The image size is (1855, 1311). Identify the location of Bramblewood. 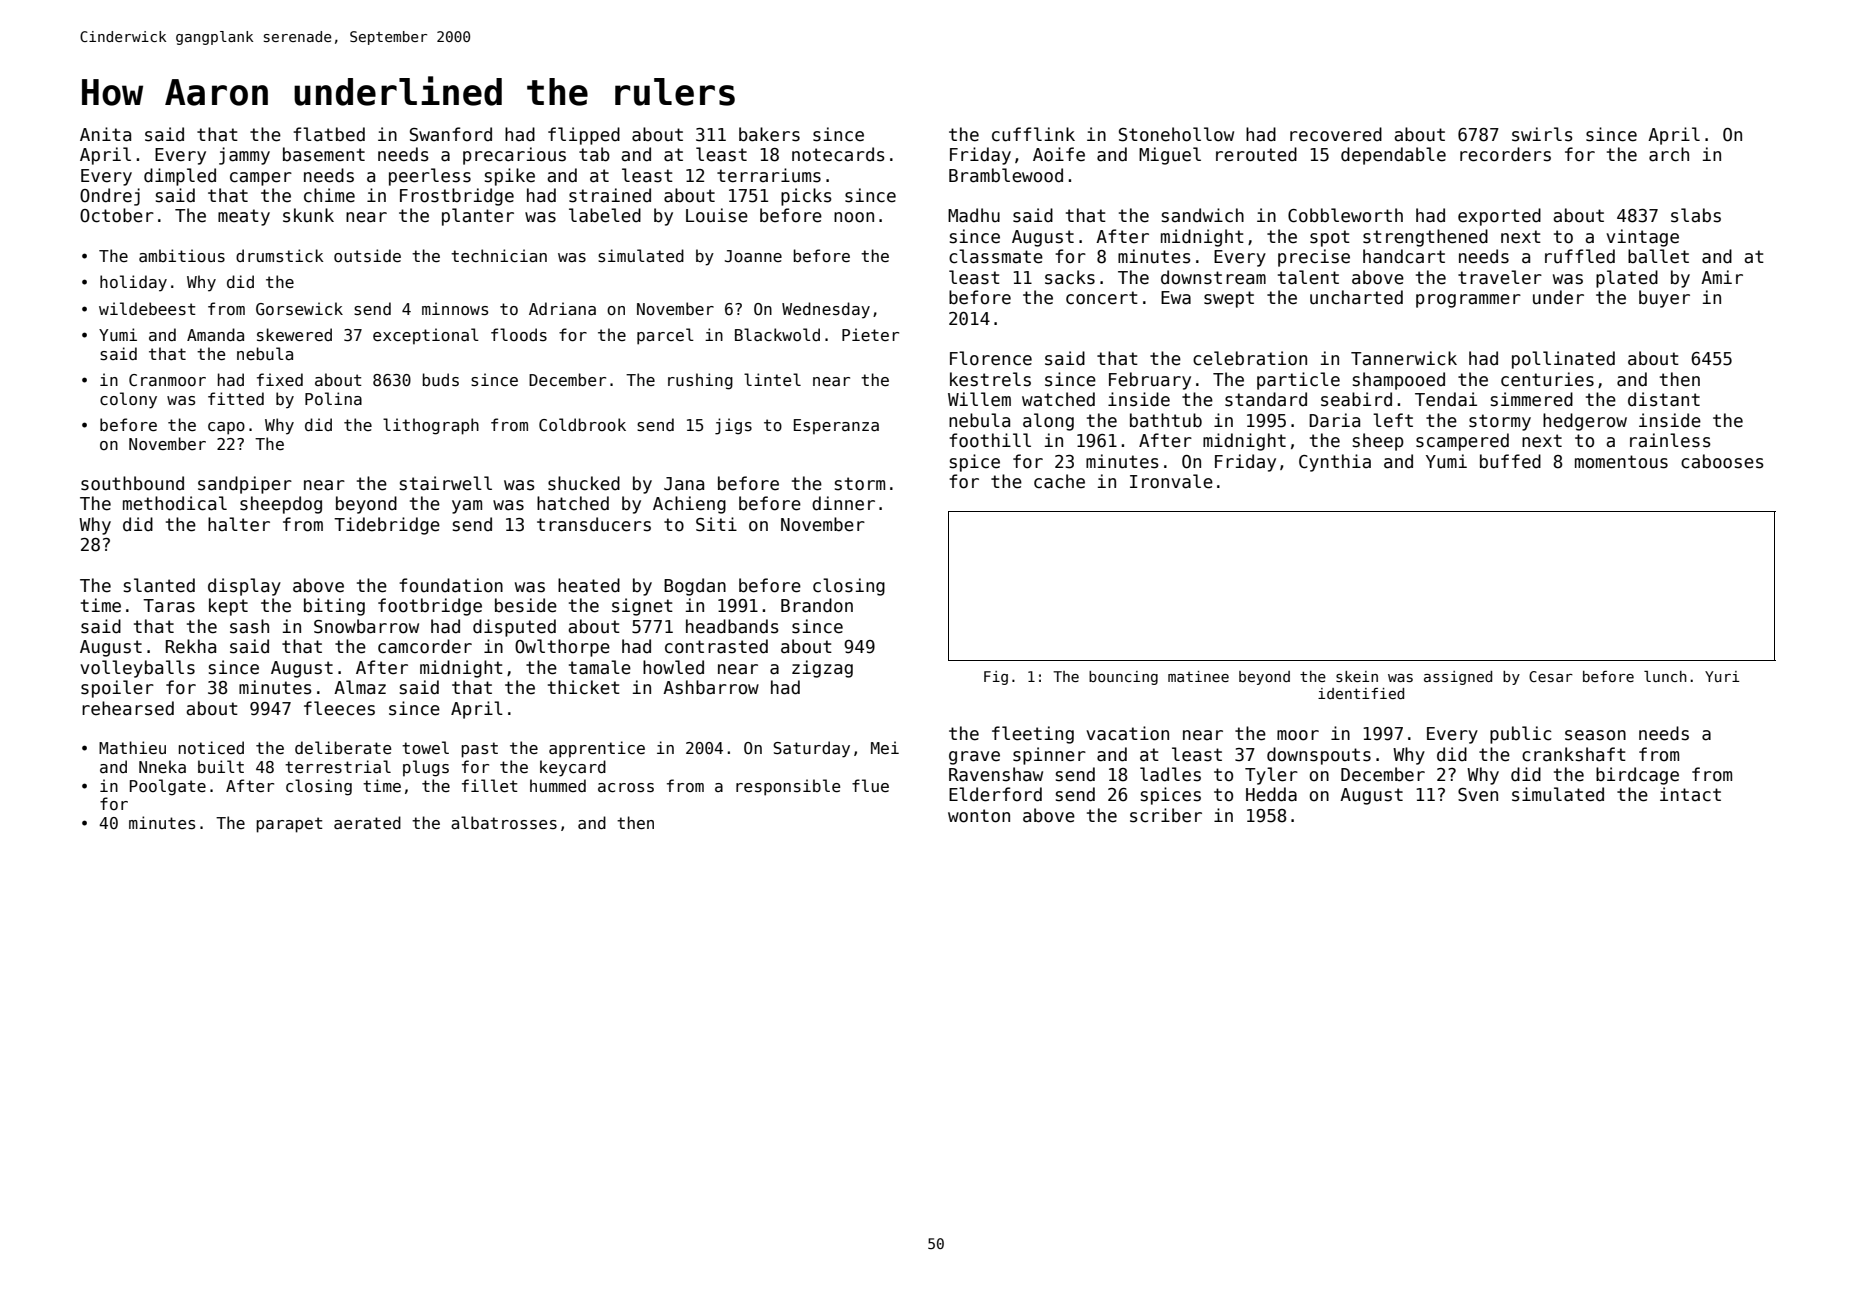
(1006, 175).
